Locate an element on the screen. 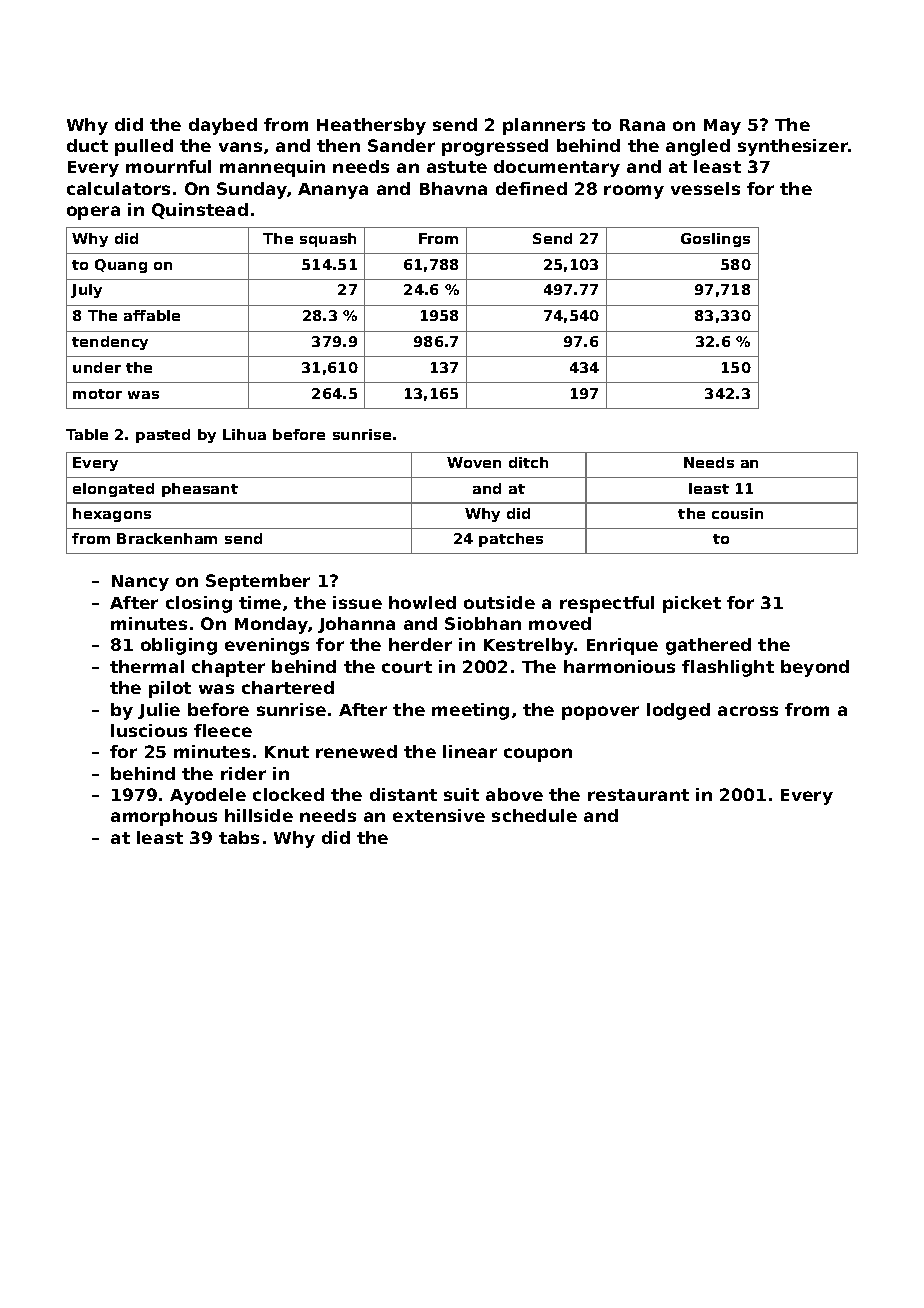 The width and height of the screenshot is (924, 1308). squash is located at coordinates (328, 240).
